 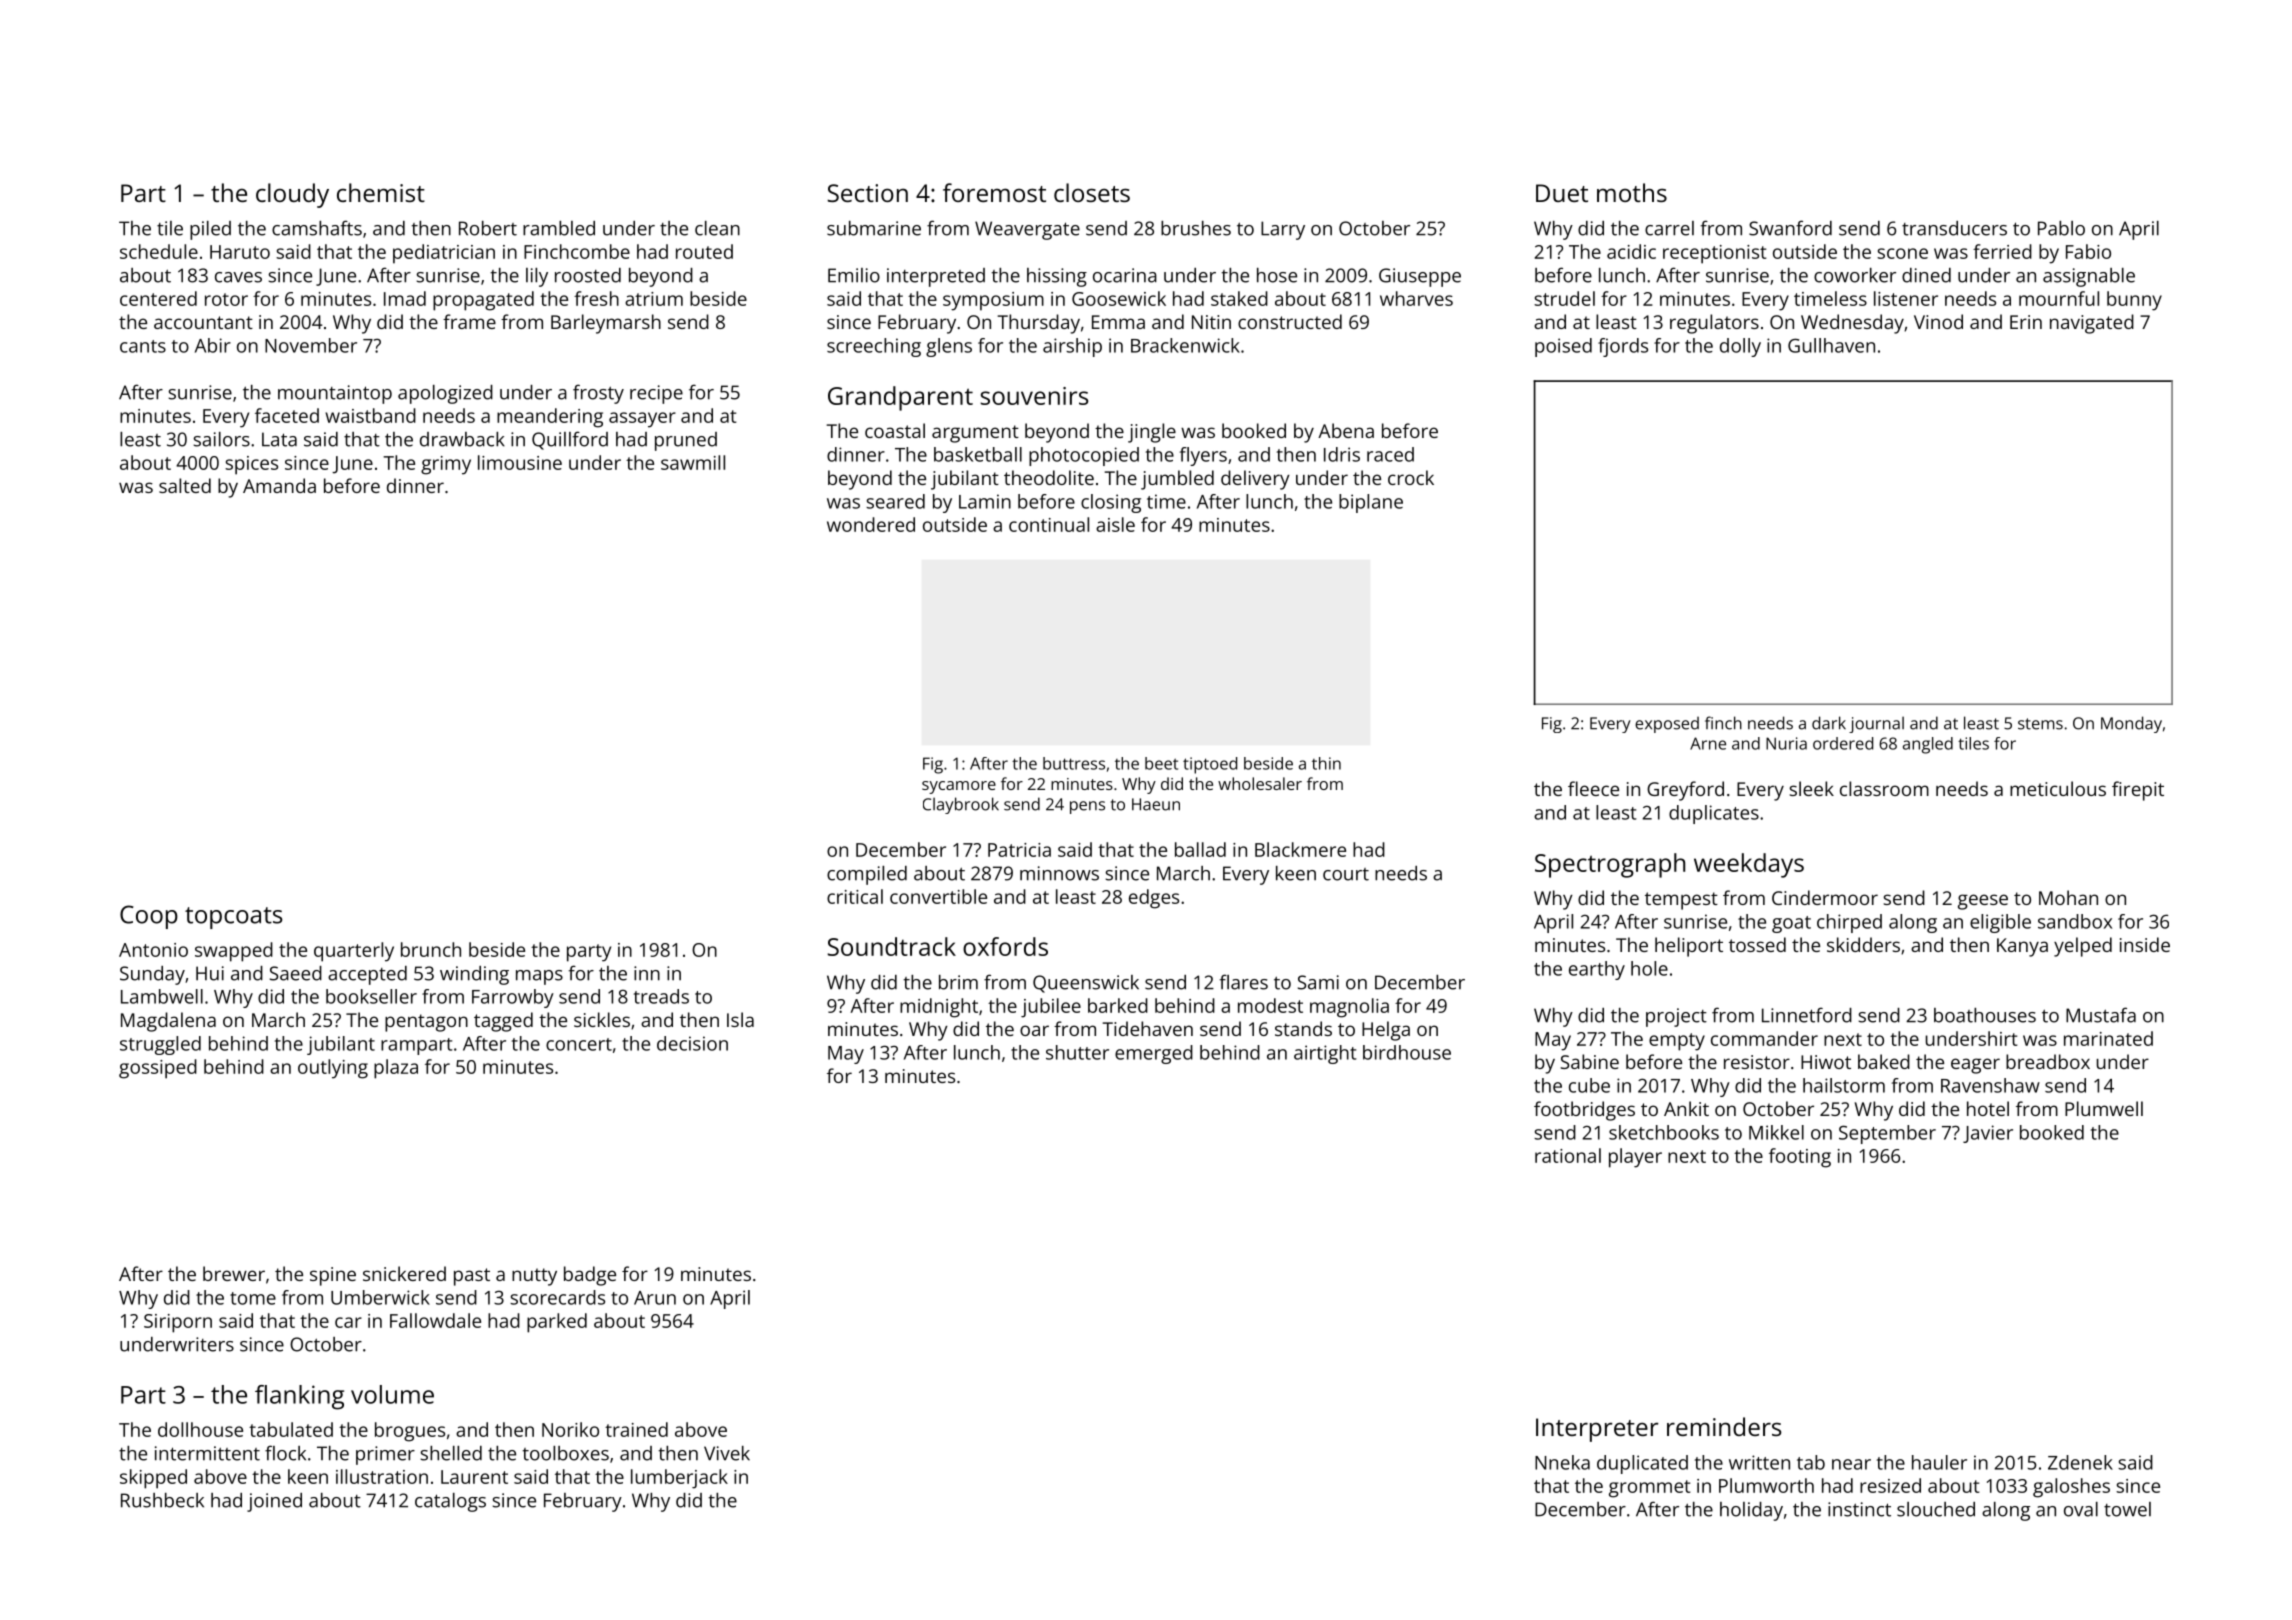 What do you see at coordinates (1074, 763) in the page?
I see `buttress` at bounding box center [1074, 763].
